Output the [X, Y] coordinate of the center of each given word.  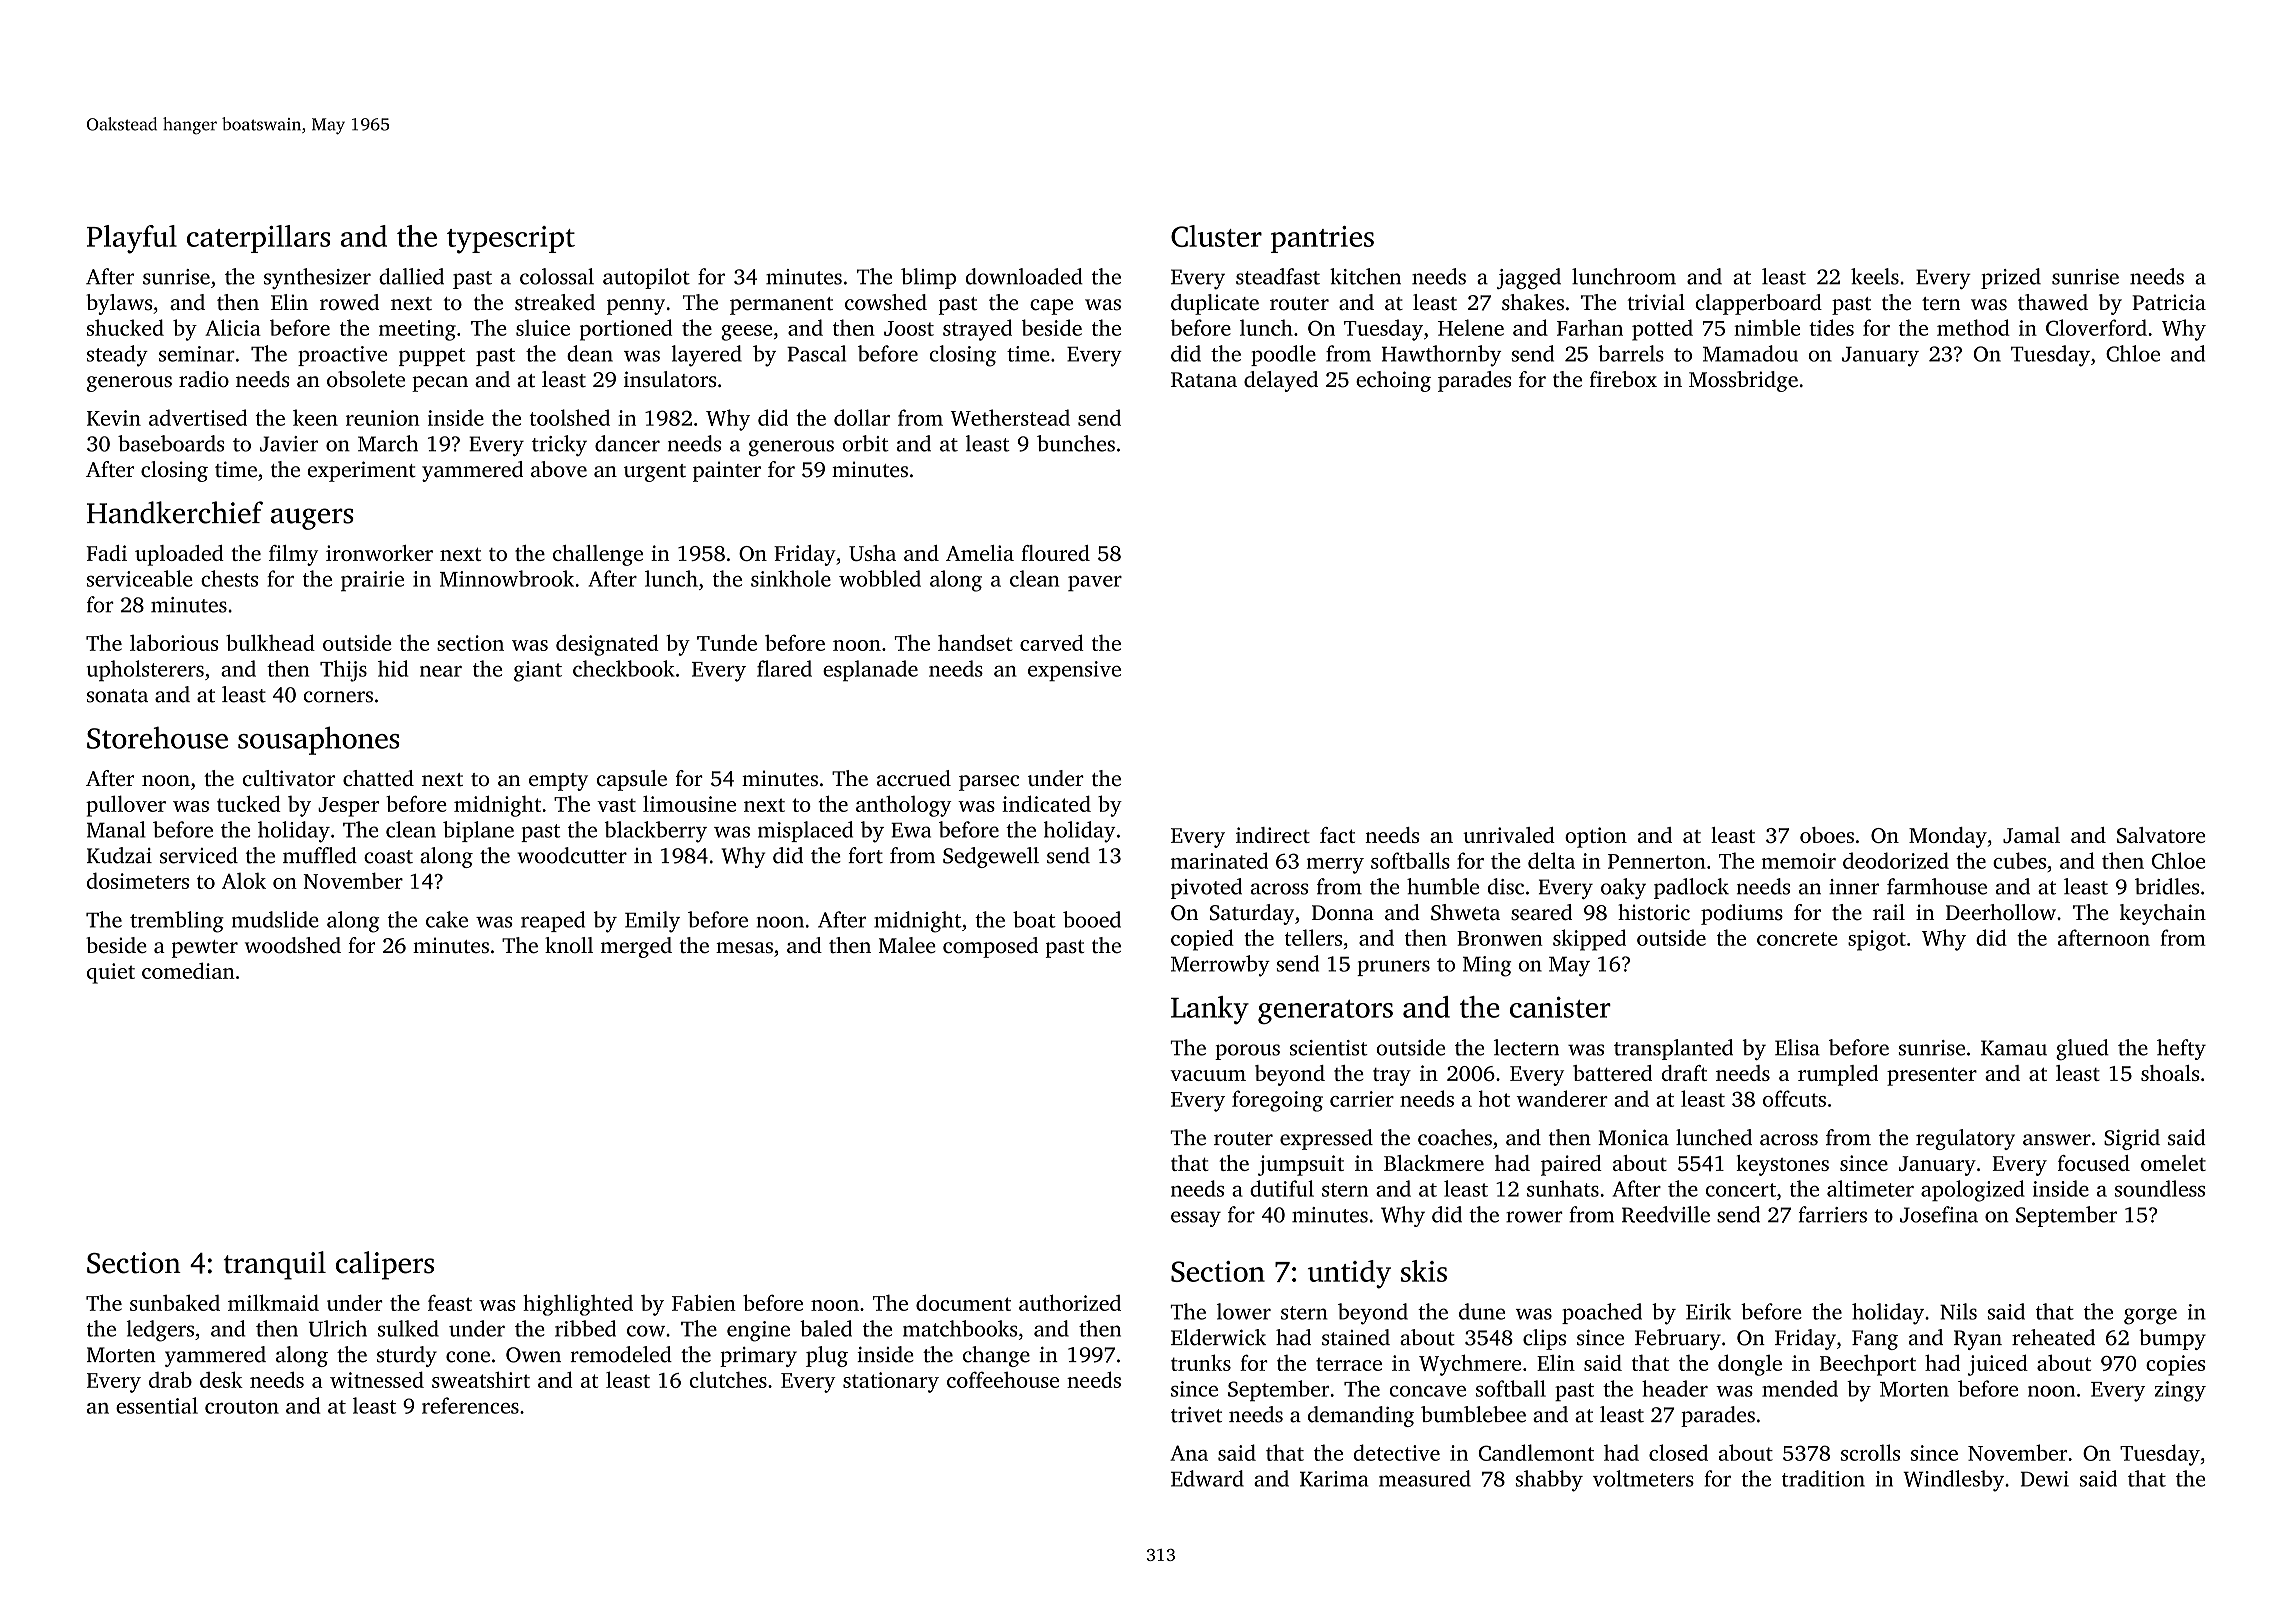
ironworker [379, 553]
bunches [1076, 443]
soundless [2160, 1188]
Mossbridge [1743, 381]
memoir [1799, 861]
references [470, 1405]
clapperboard [1759, 304]
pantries [1322, 239]
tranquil [274, 1265]
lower [1244, 1311]
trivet [1196, 1415]
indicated [1046, 803]
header [1675, 1388]
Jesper [348, 807]
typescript [511, 240]
